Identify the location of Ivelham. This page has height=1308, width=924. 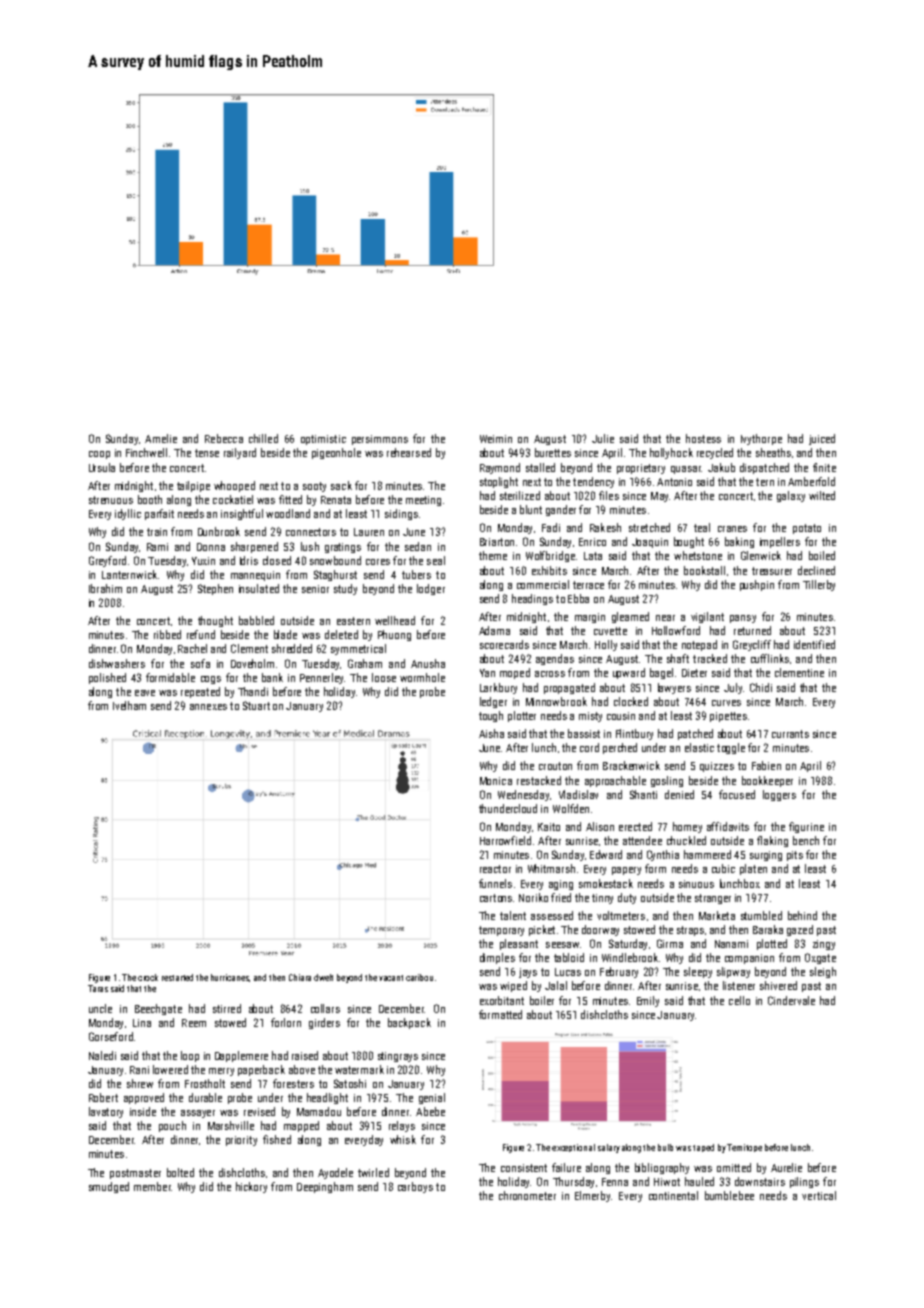
(129, 705).
